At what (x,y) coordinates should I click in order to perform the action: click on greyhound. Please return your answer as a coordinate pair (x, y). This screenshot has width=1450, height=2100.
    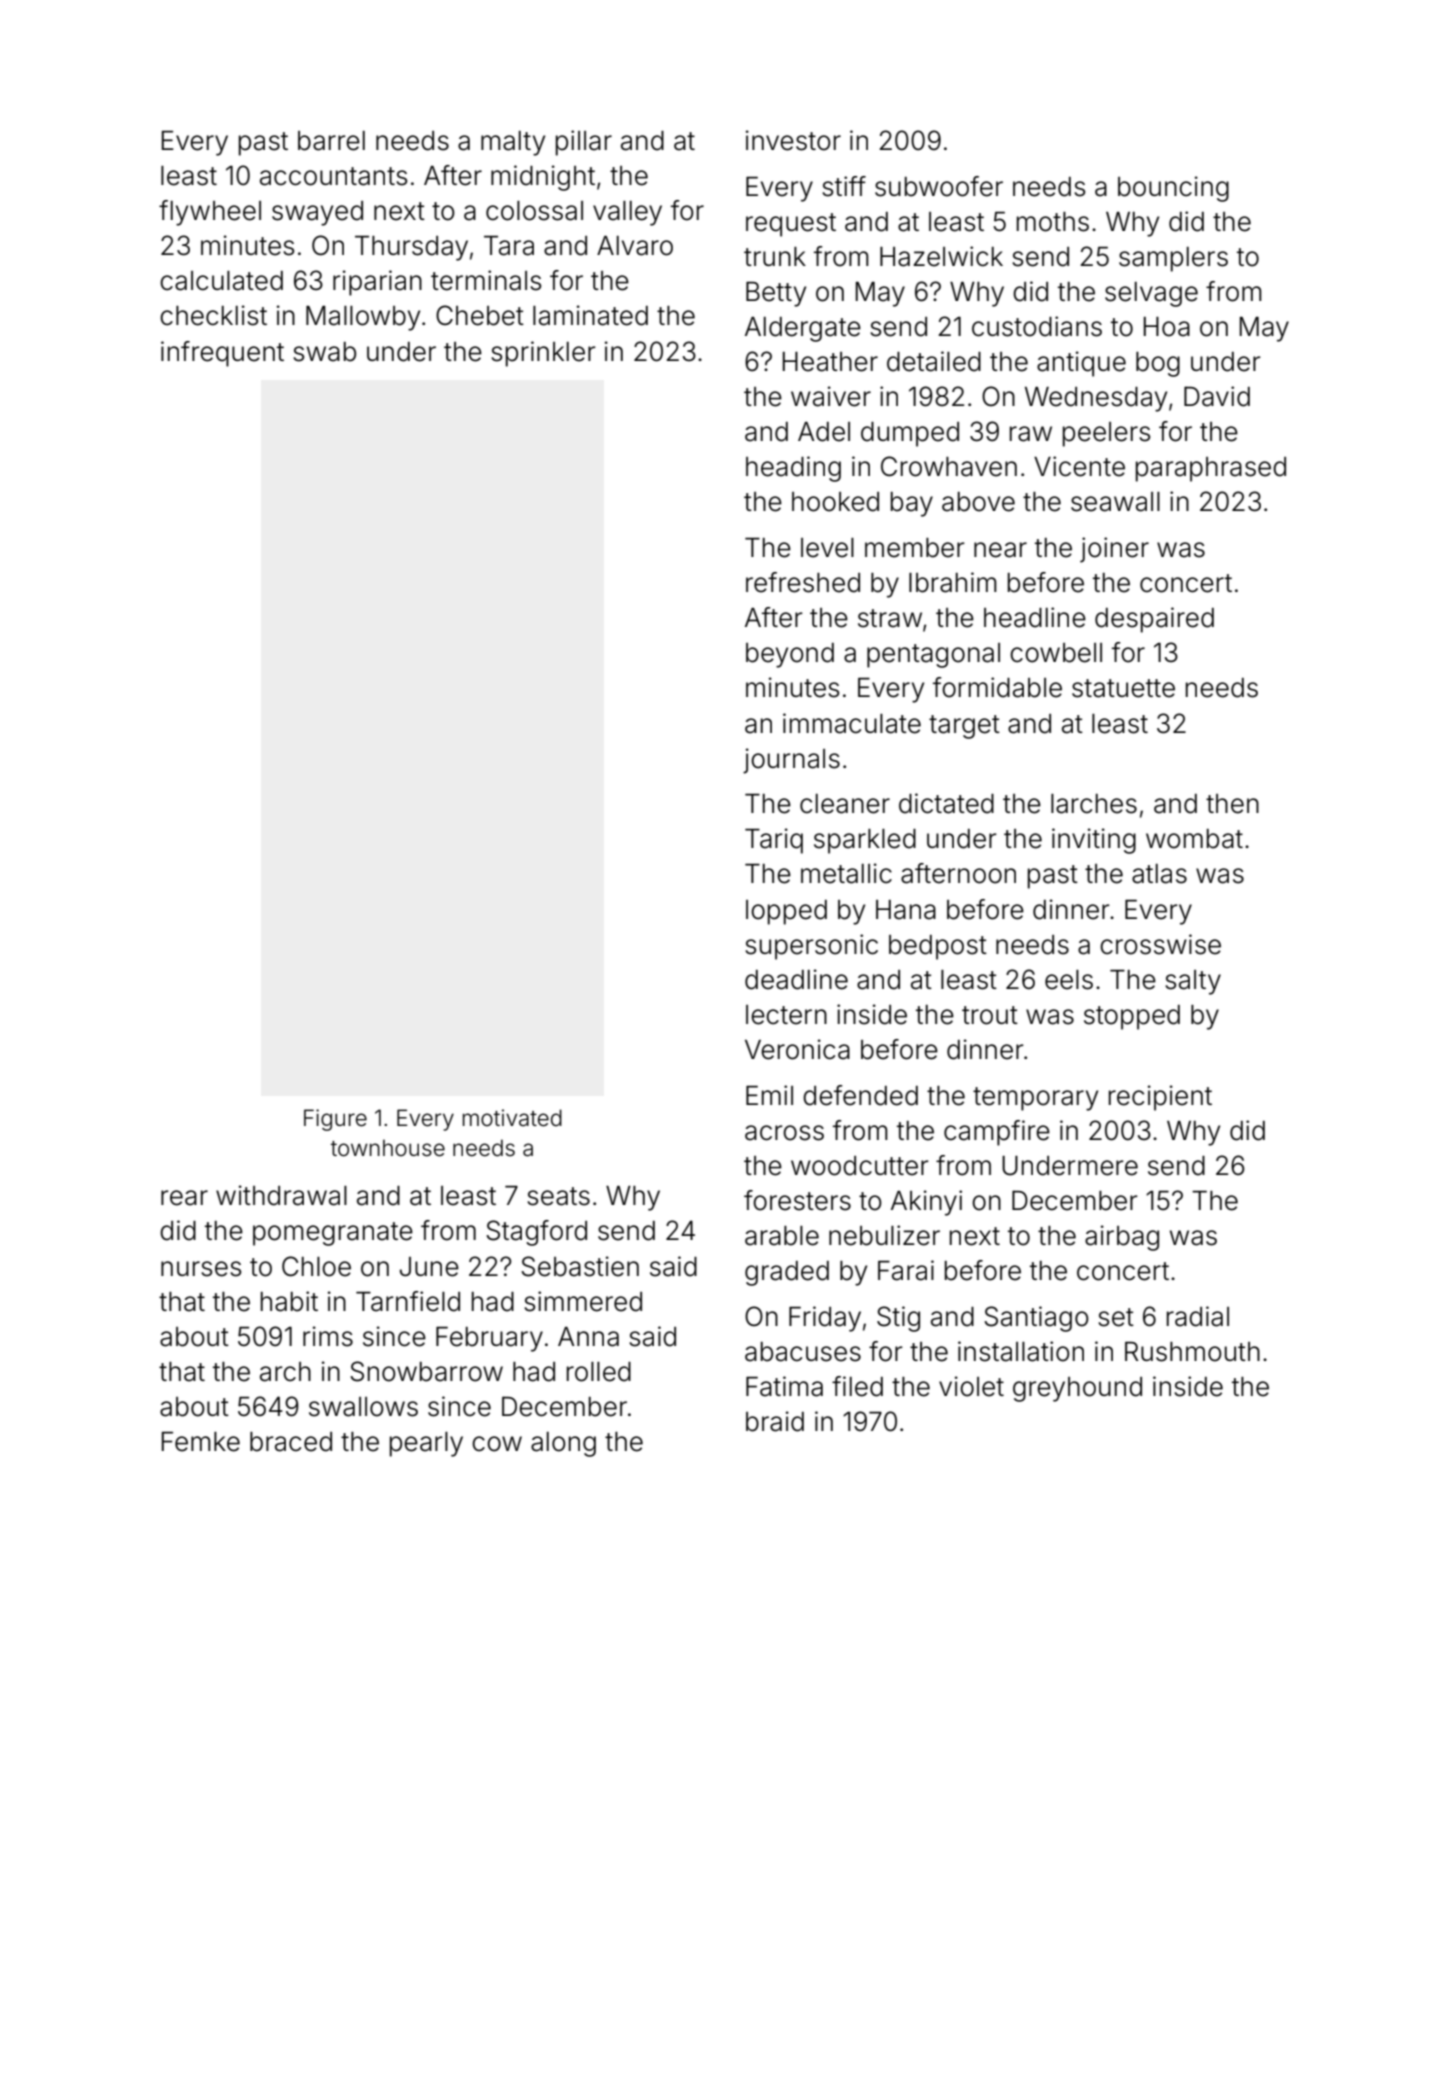
    Looking at the image, I should click on (1077, 1389).
